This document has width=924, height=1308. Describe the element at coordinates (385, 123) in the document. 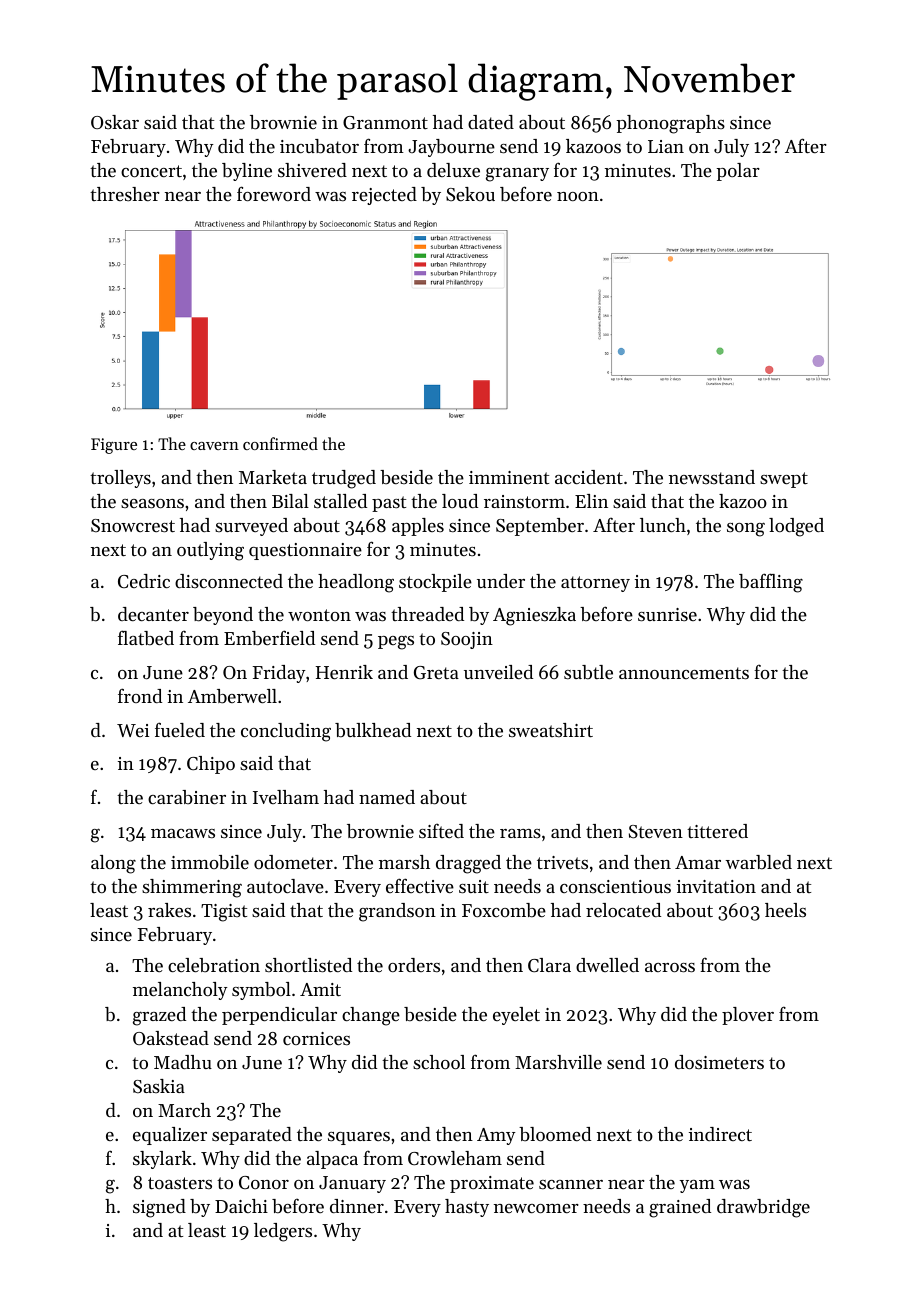

I see `Granmont` at that location.
